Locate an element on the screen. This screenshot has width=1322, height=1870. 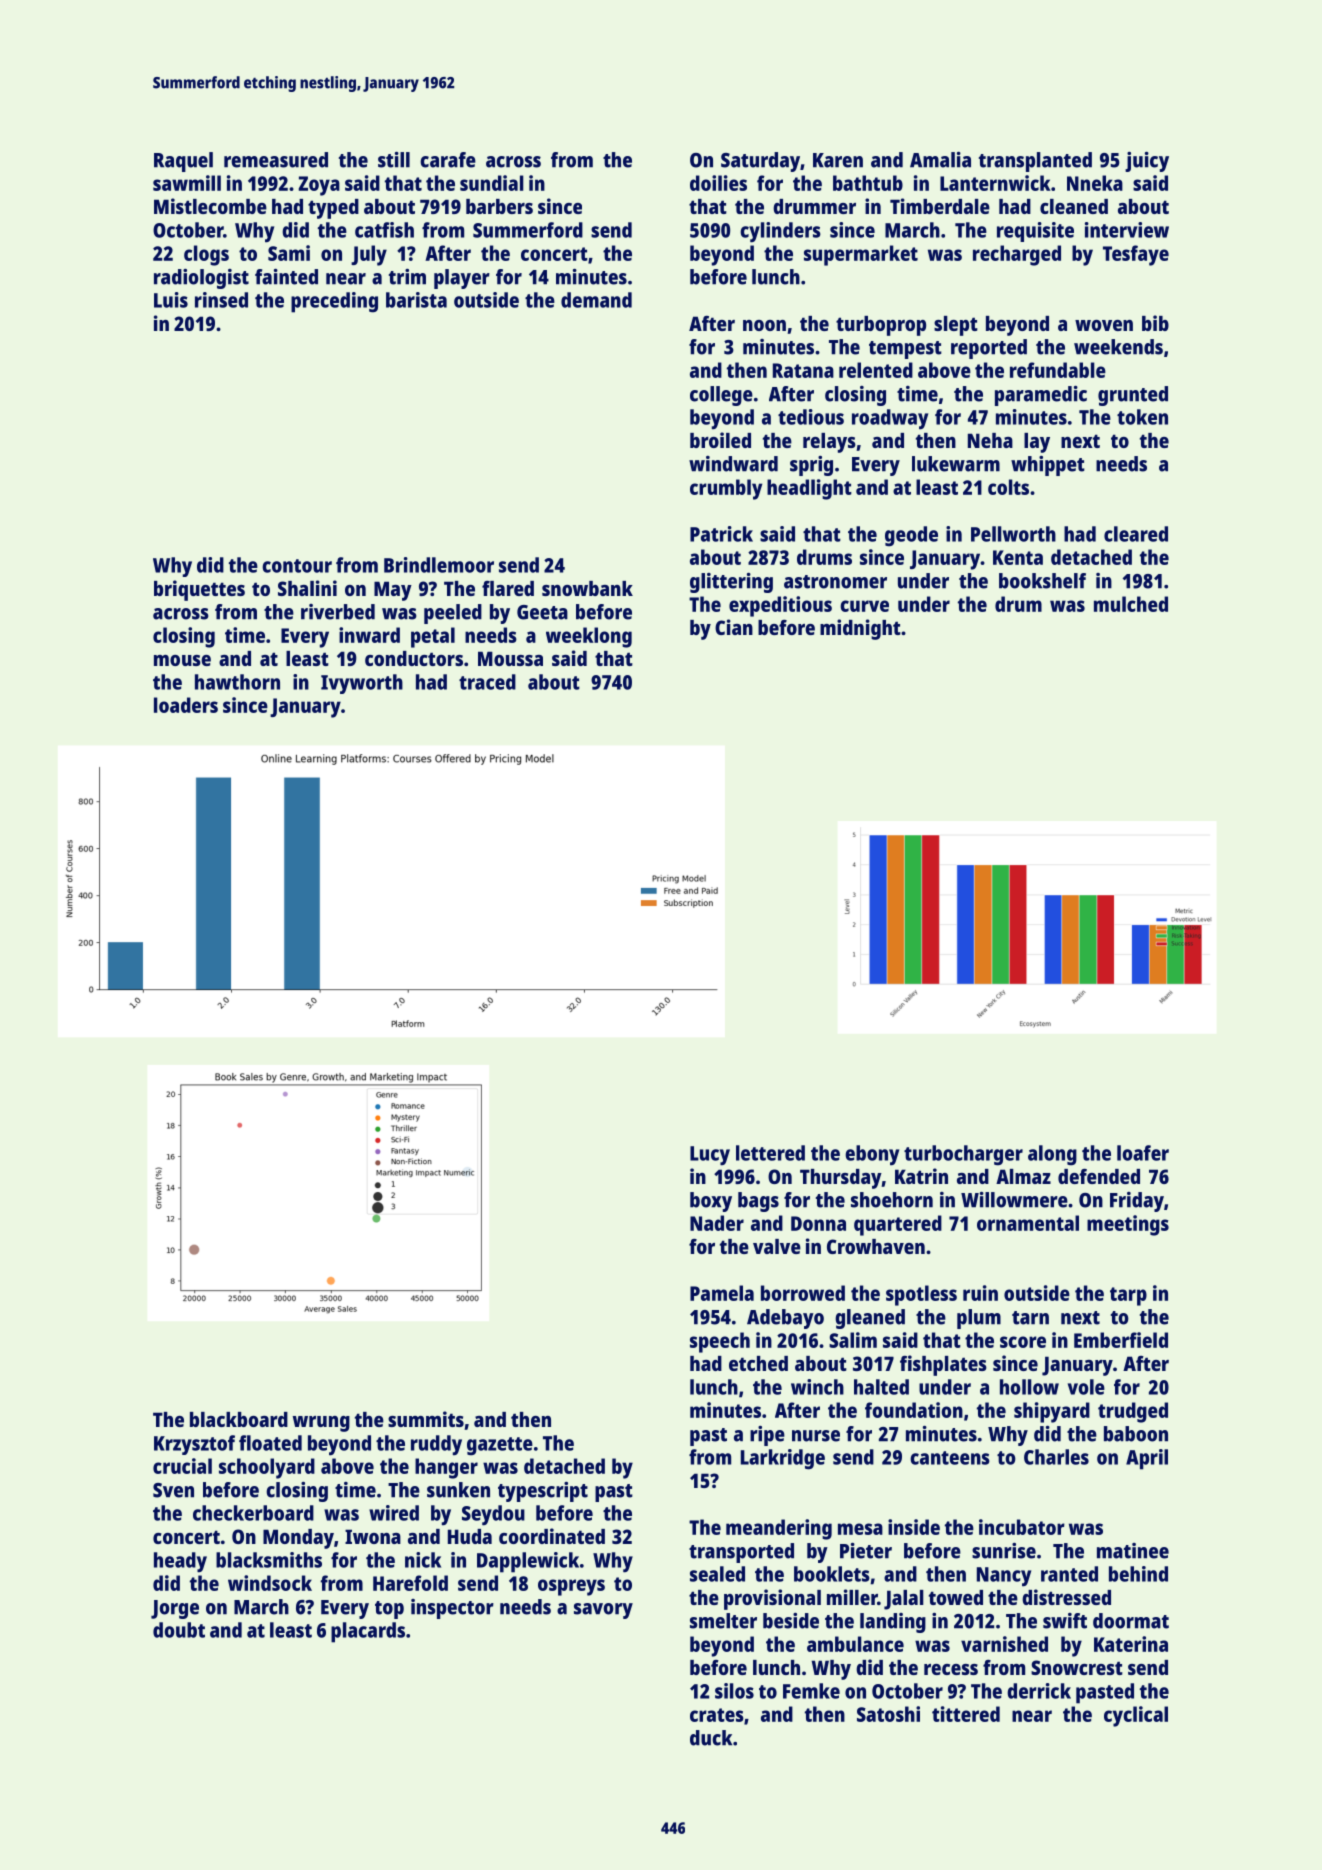
cylinders is located at coordinates (780, 232).
